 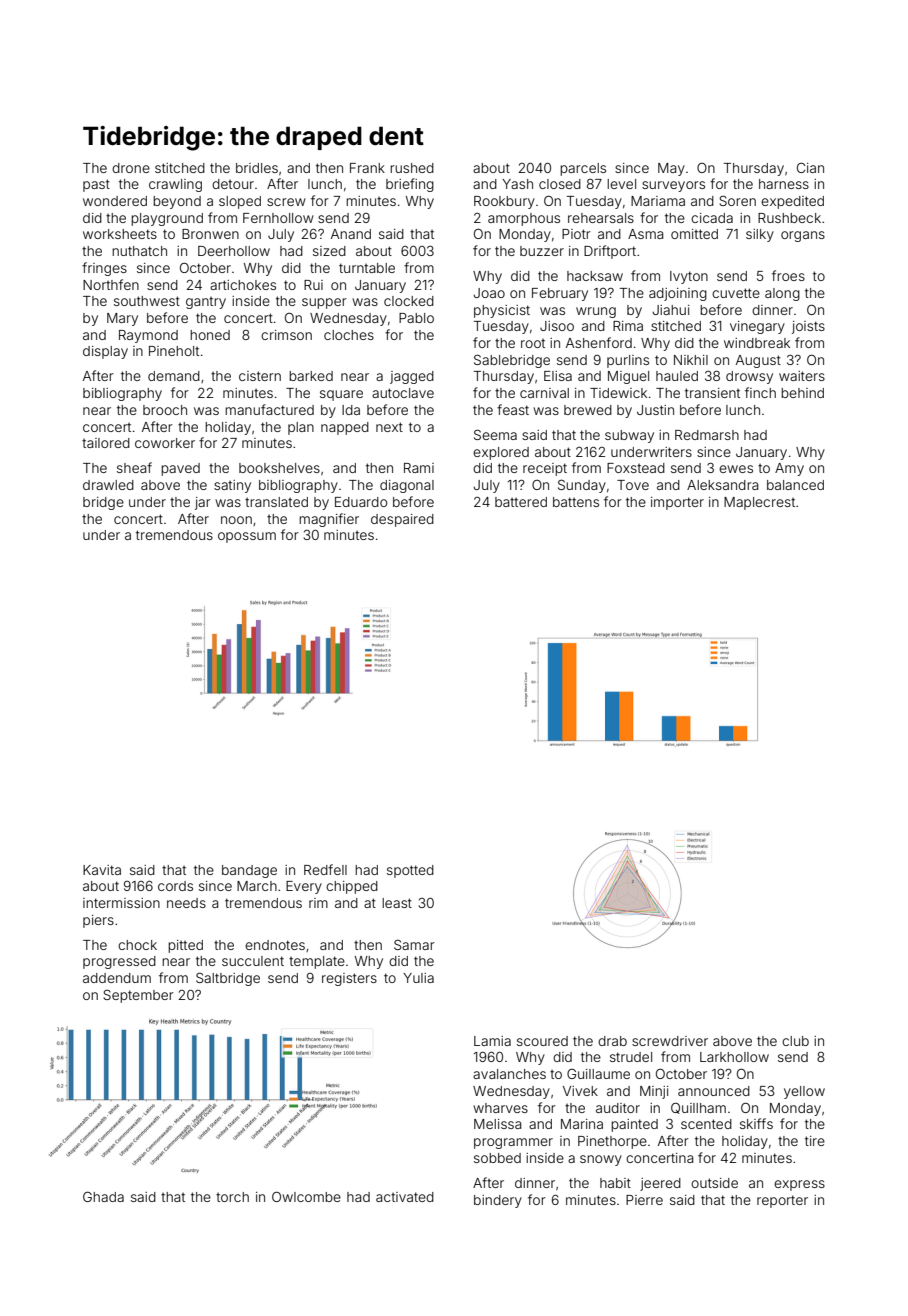 I want to click on Kavita, so click(x=102, y=870).
